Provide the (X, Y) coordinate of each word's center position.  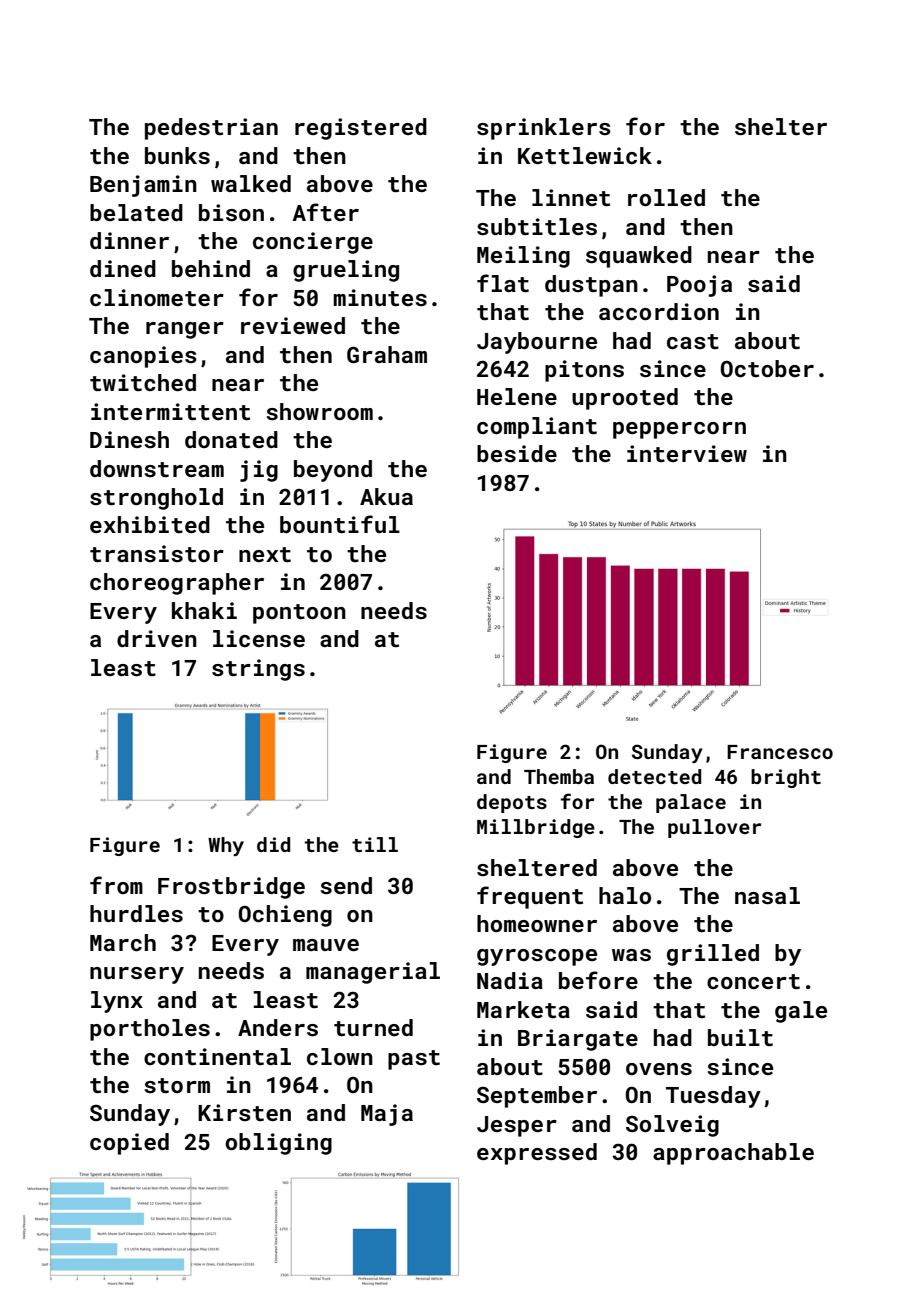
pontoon (299, 614)
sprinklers (544, 129)
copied (129, 1144)
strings (258, 670)
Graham (387, 354)
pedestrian (211, 129)
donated (231, 439)
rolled (666, 197)
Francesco (780, 752)
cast (693, 341)
